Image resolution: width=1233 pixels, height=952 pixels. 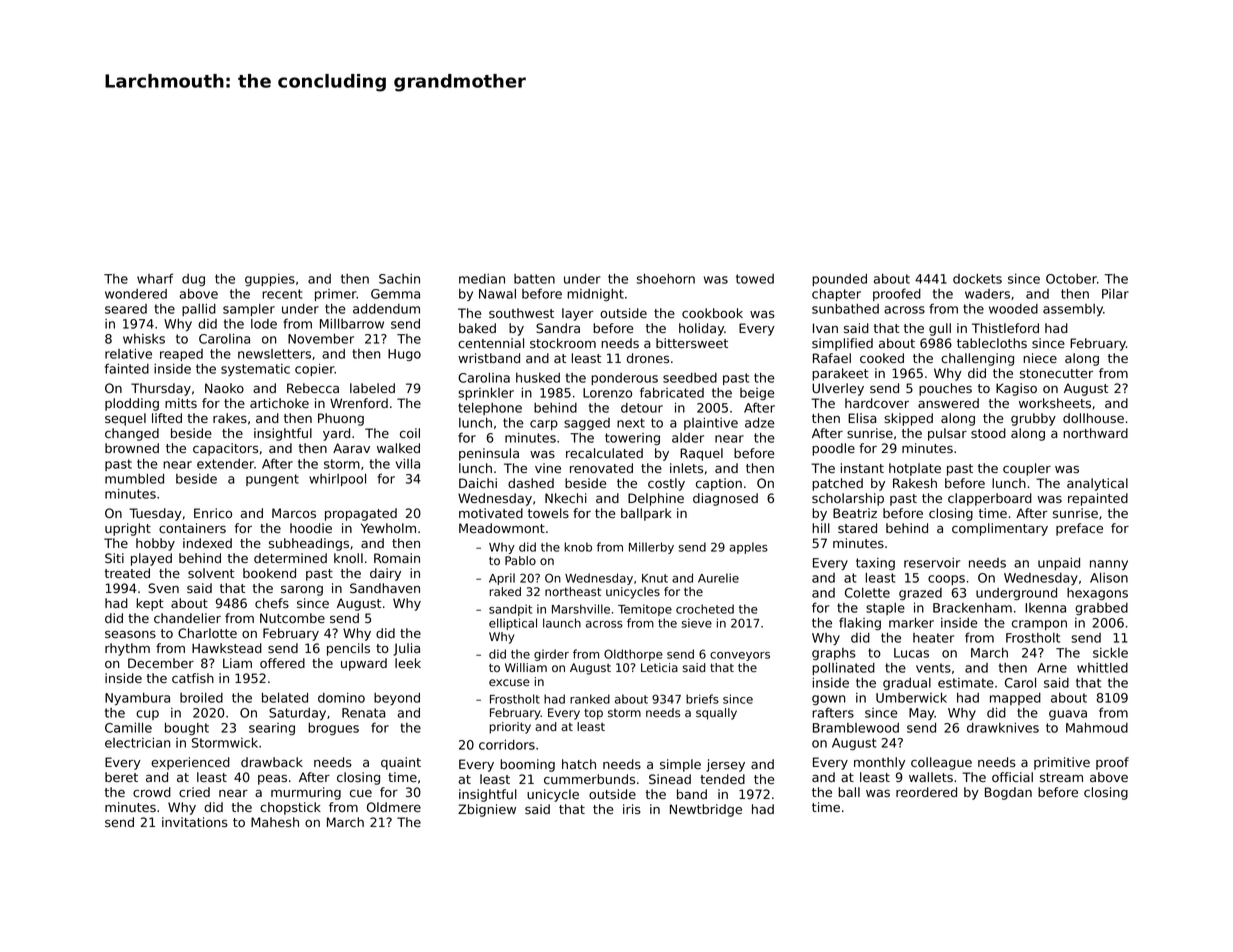 I want to click on stream, so click(x=1061, y=778).
